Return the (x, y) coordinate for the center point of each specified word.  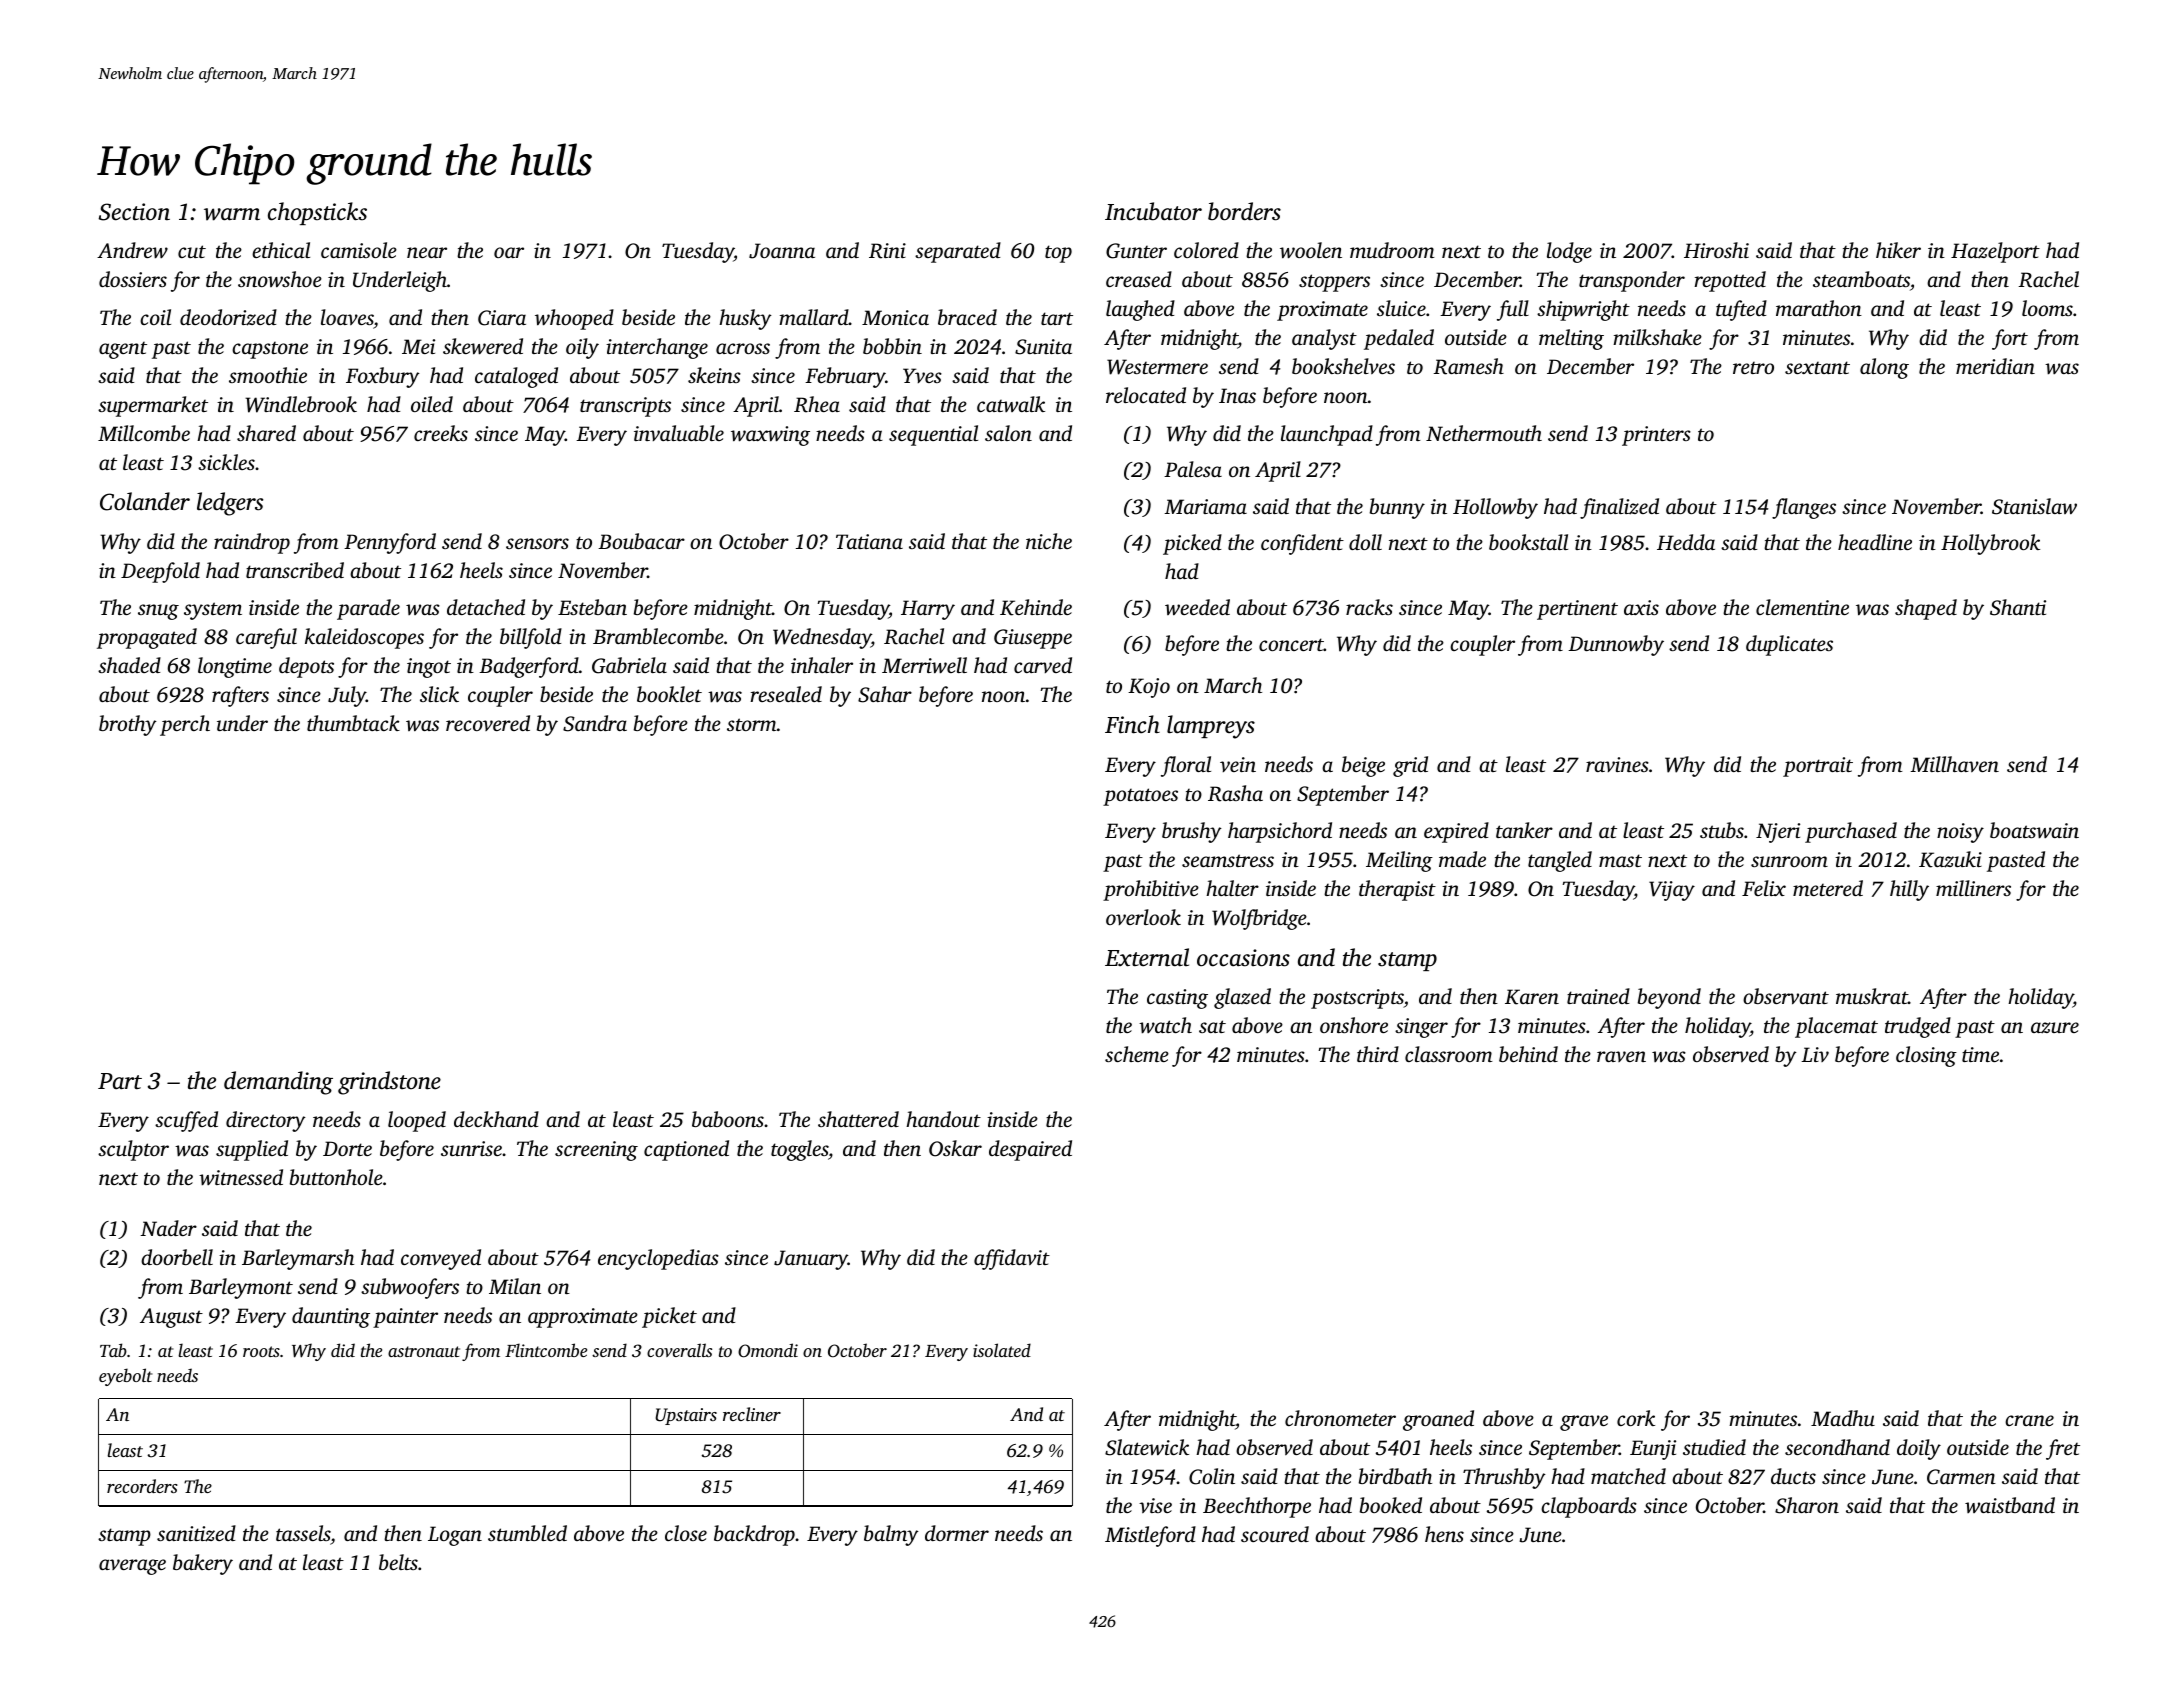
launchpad (1327, 435)
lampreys (1211, 727)
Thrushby (1504, 1478)
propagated (147, 638)
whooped (574, 319)
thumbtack (353, 723)
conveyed (441, 1259)
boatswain (2034, 830)
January (811, 1260)
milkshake (1657, 337)
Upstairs (686, 1416)
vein (1238, 764)
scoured (1275, 1534)
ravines (1617, 764)
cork (1636, 1418)
